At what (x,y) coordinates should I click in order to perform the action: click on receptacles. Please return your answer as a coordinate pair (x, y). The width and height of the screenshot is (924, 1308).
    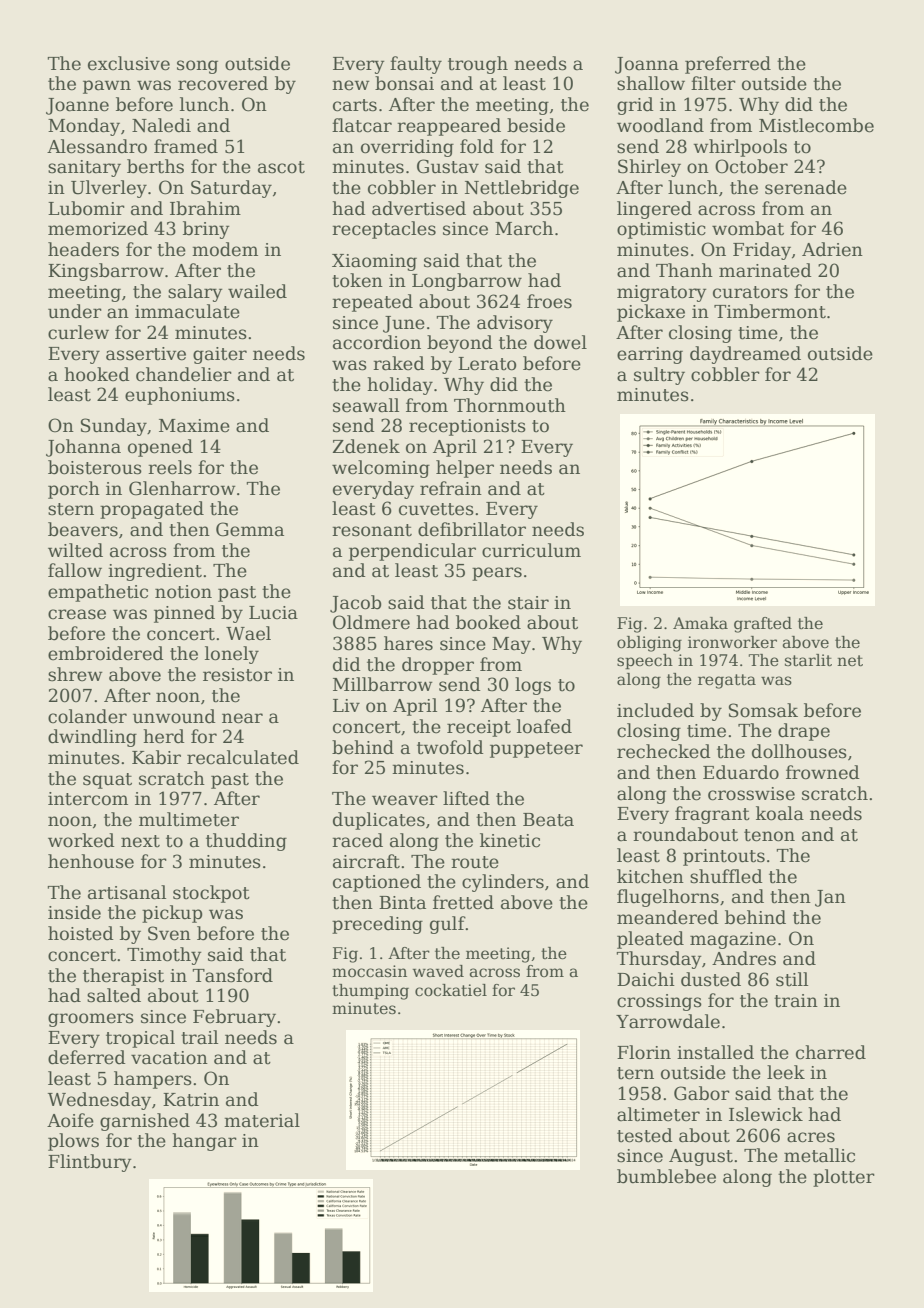
    Looking at the image, I should click on (384, 230).
